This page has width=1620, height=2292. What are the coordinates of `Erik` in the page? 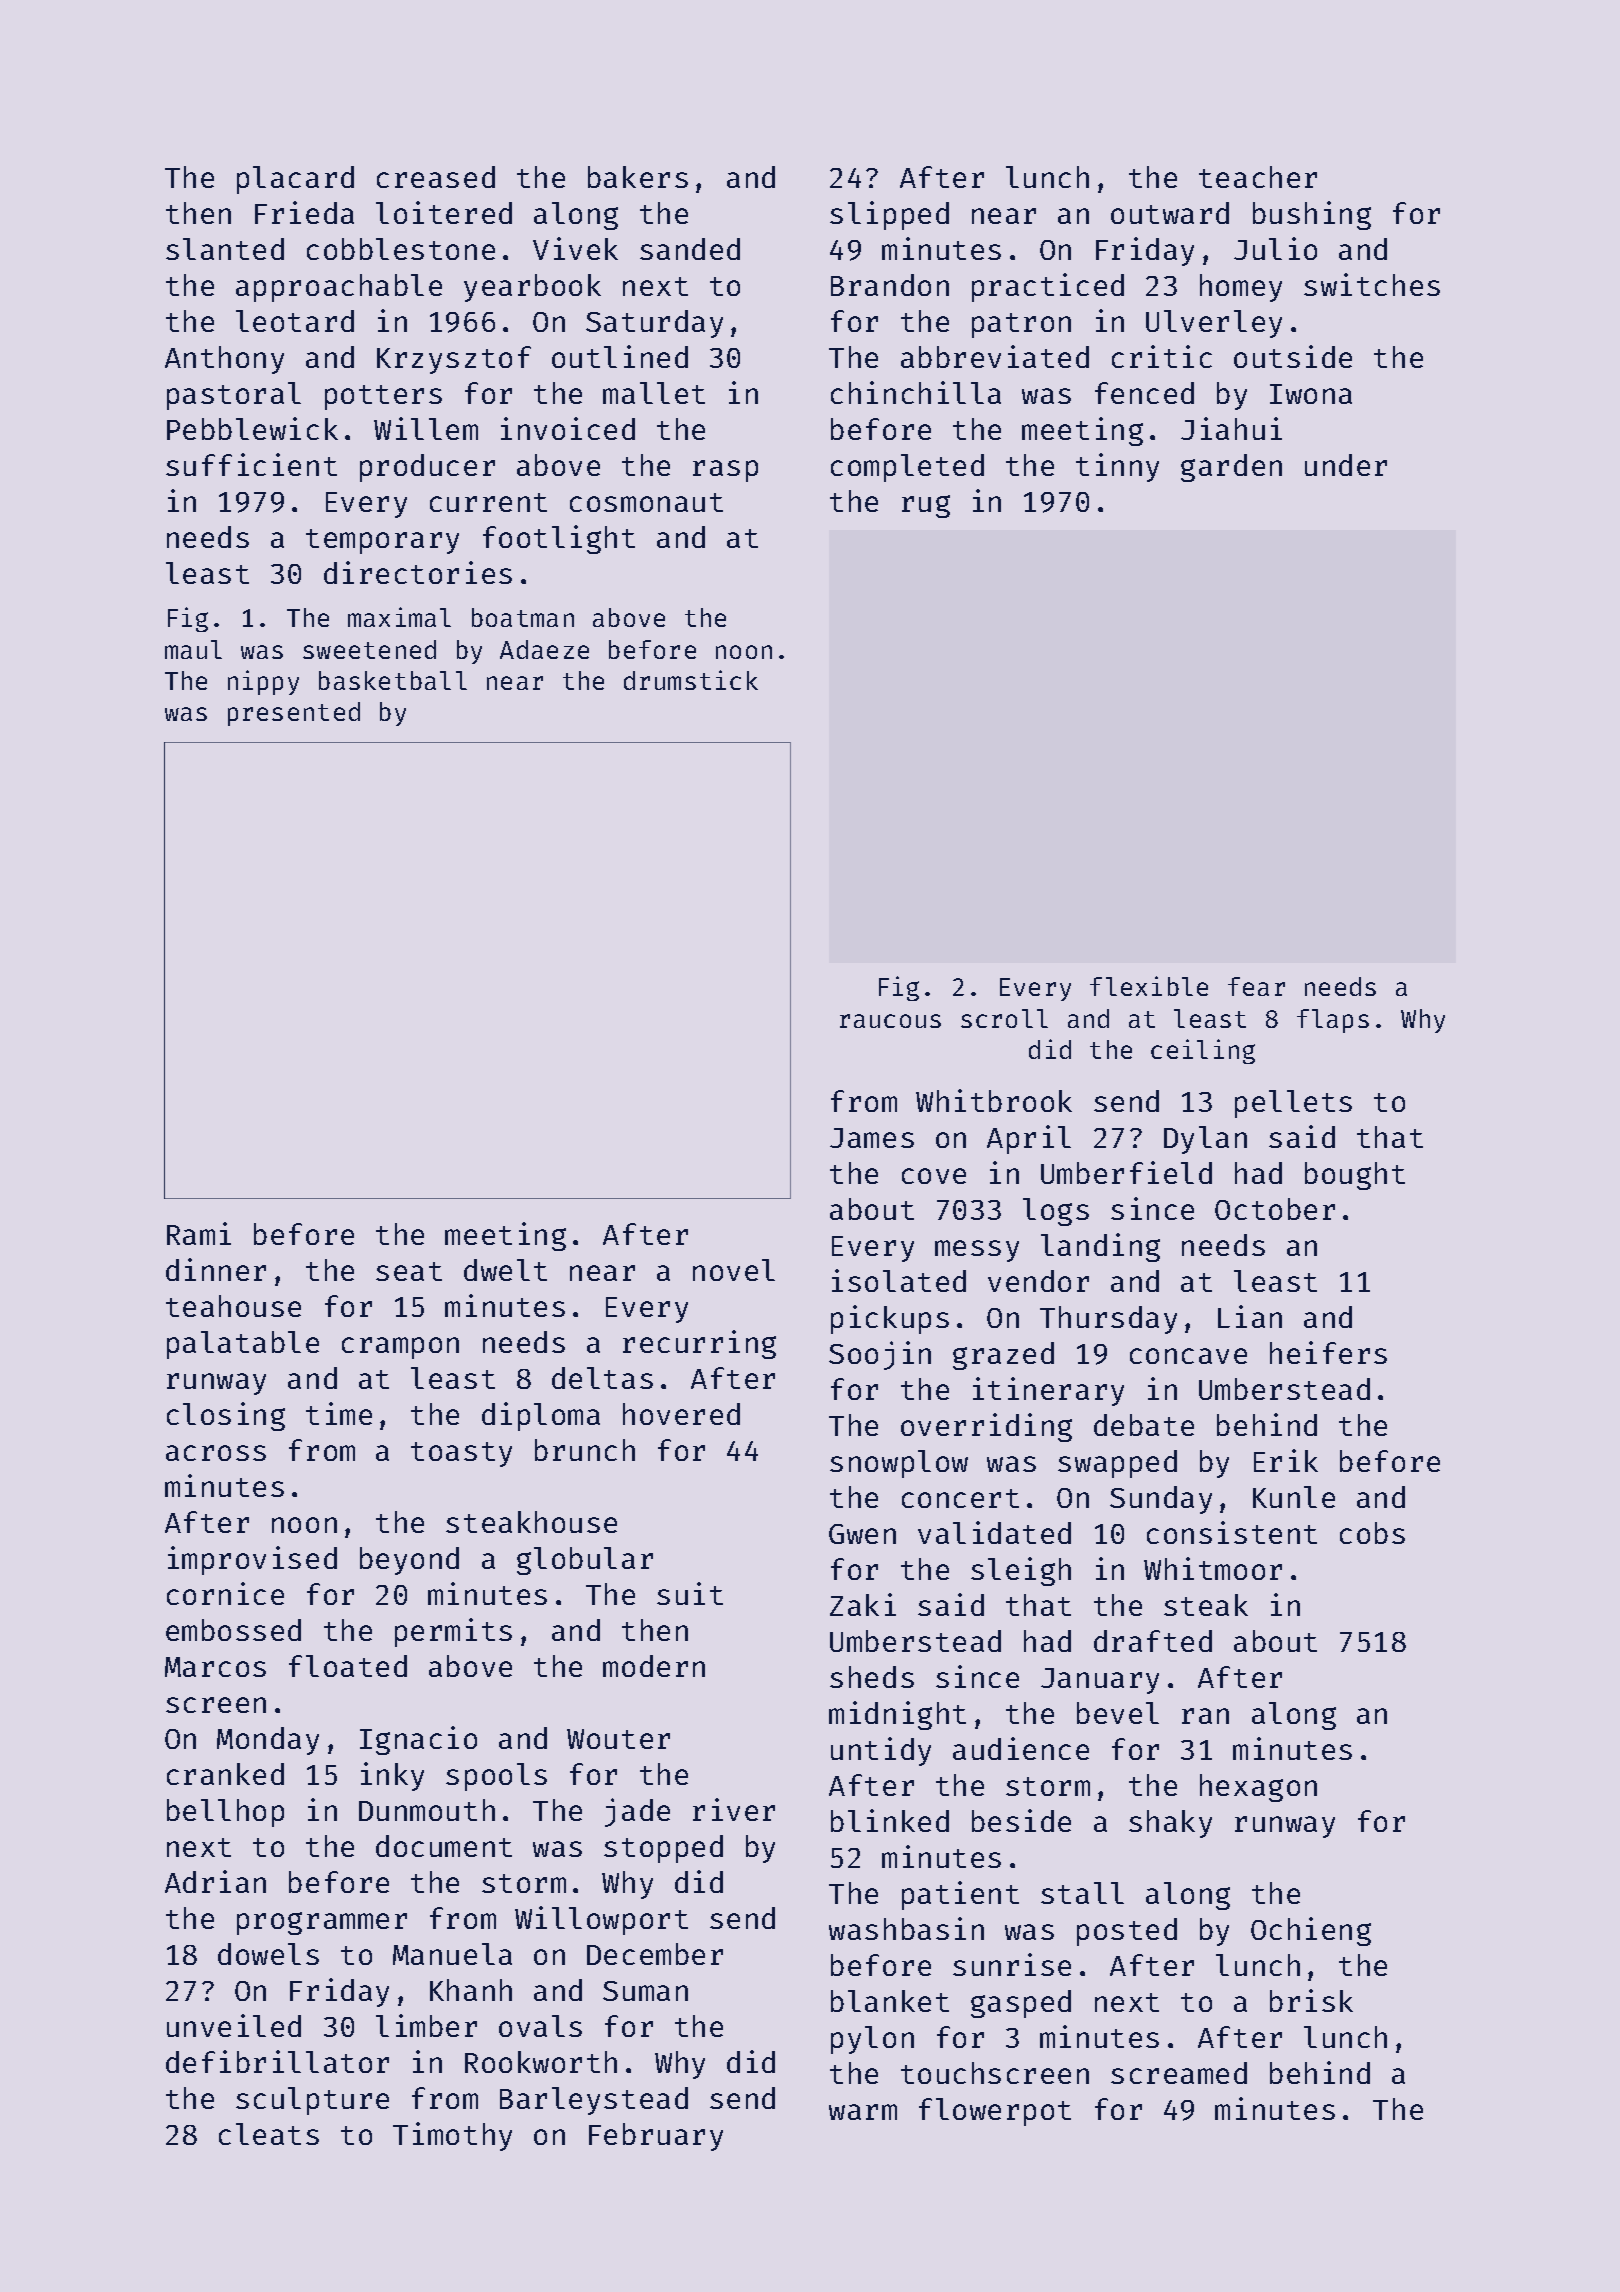 It's located at (1286, 1460).
